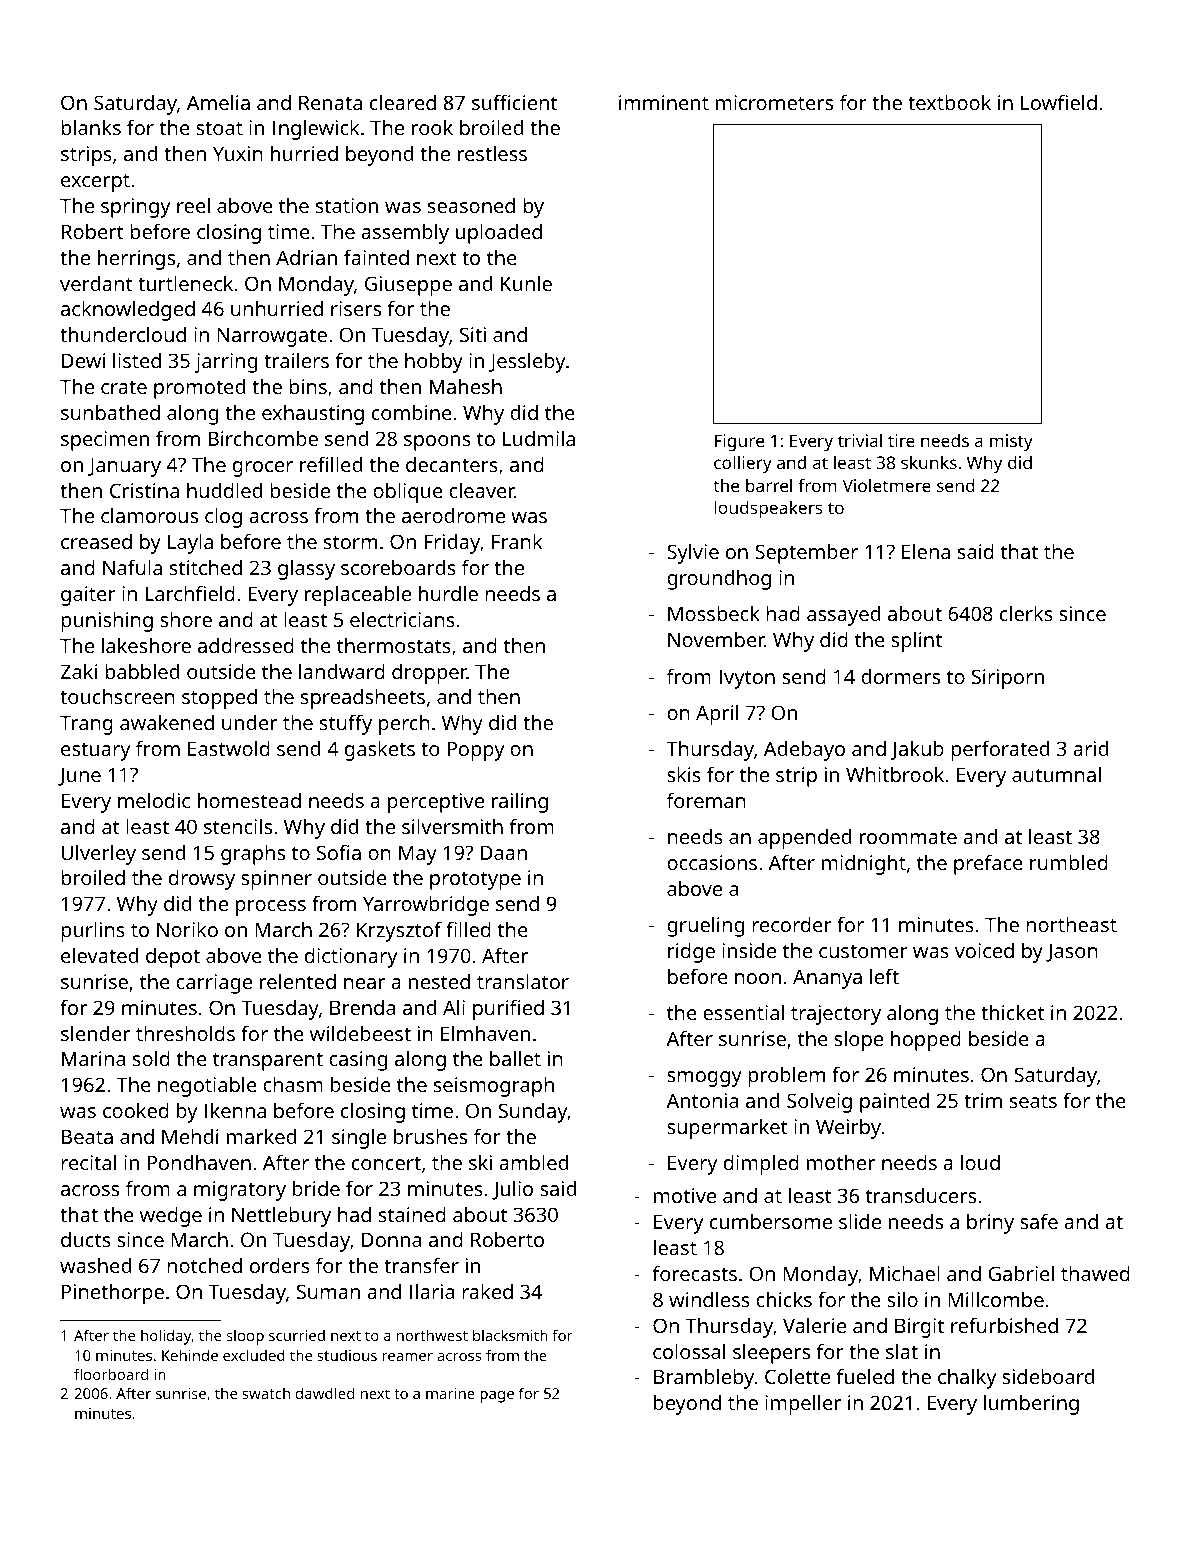 This page has height=1549, width=1197. I want to click on studious, so click(347, 1355).
